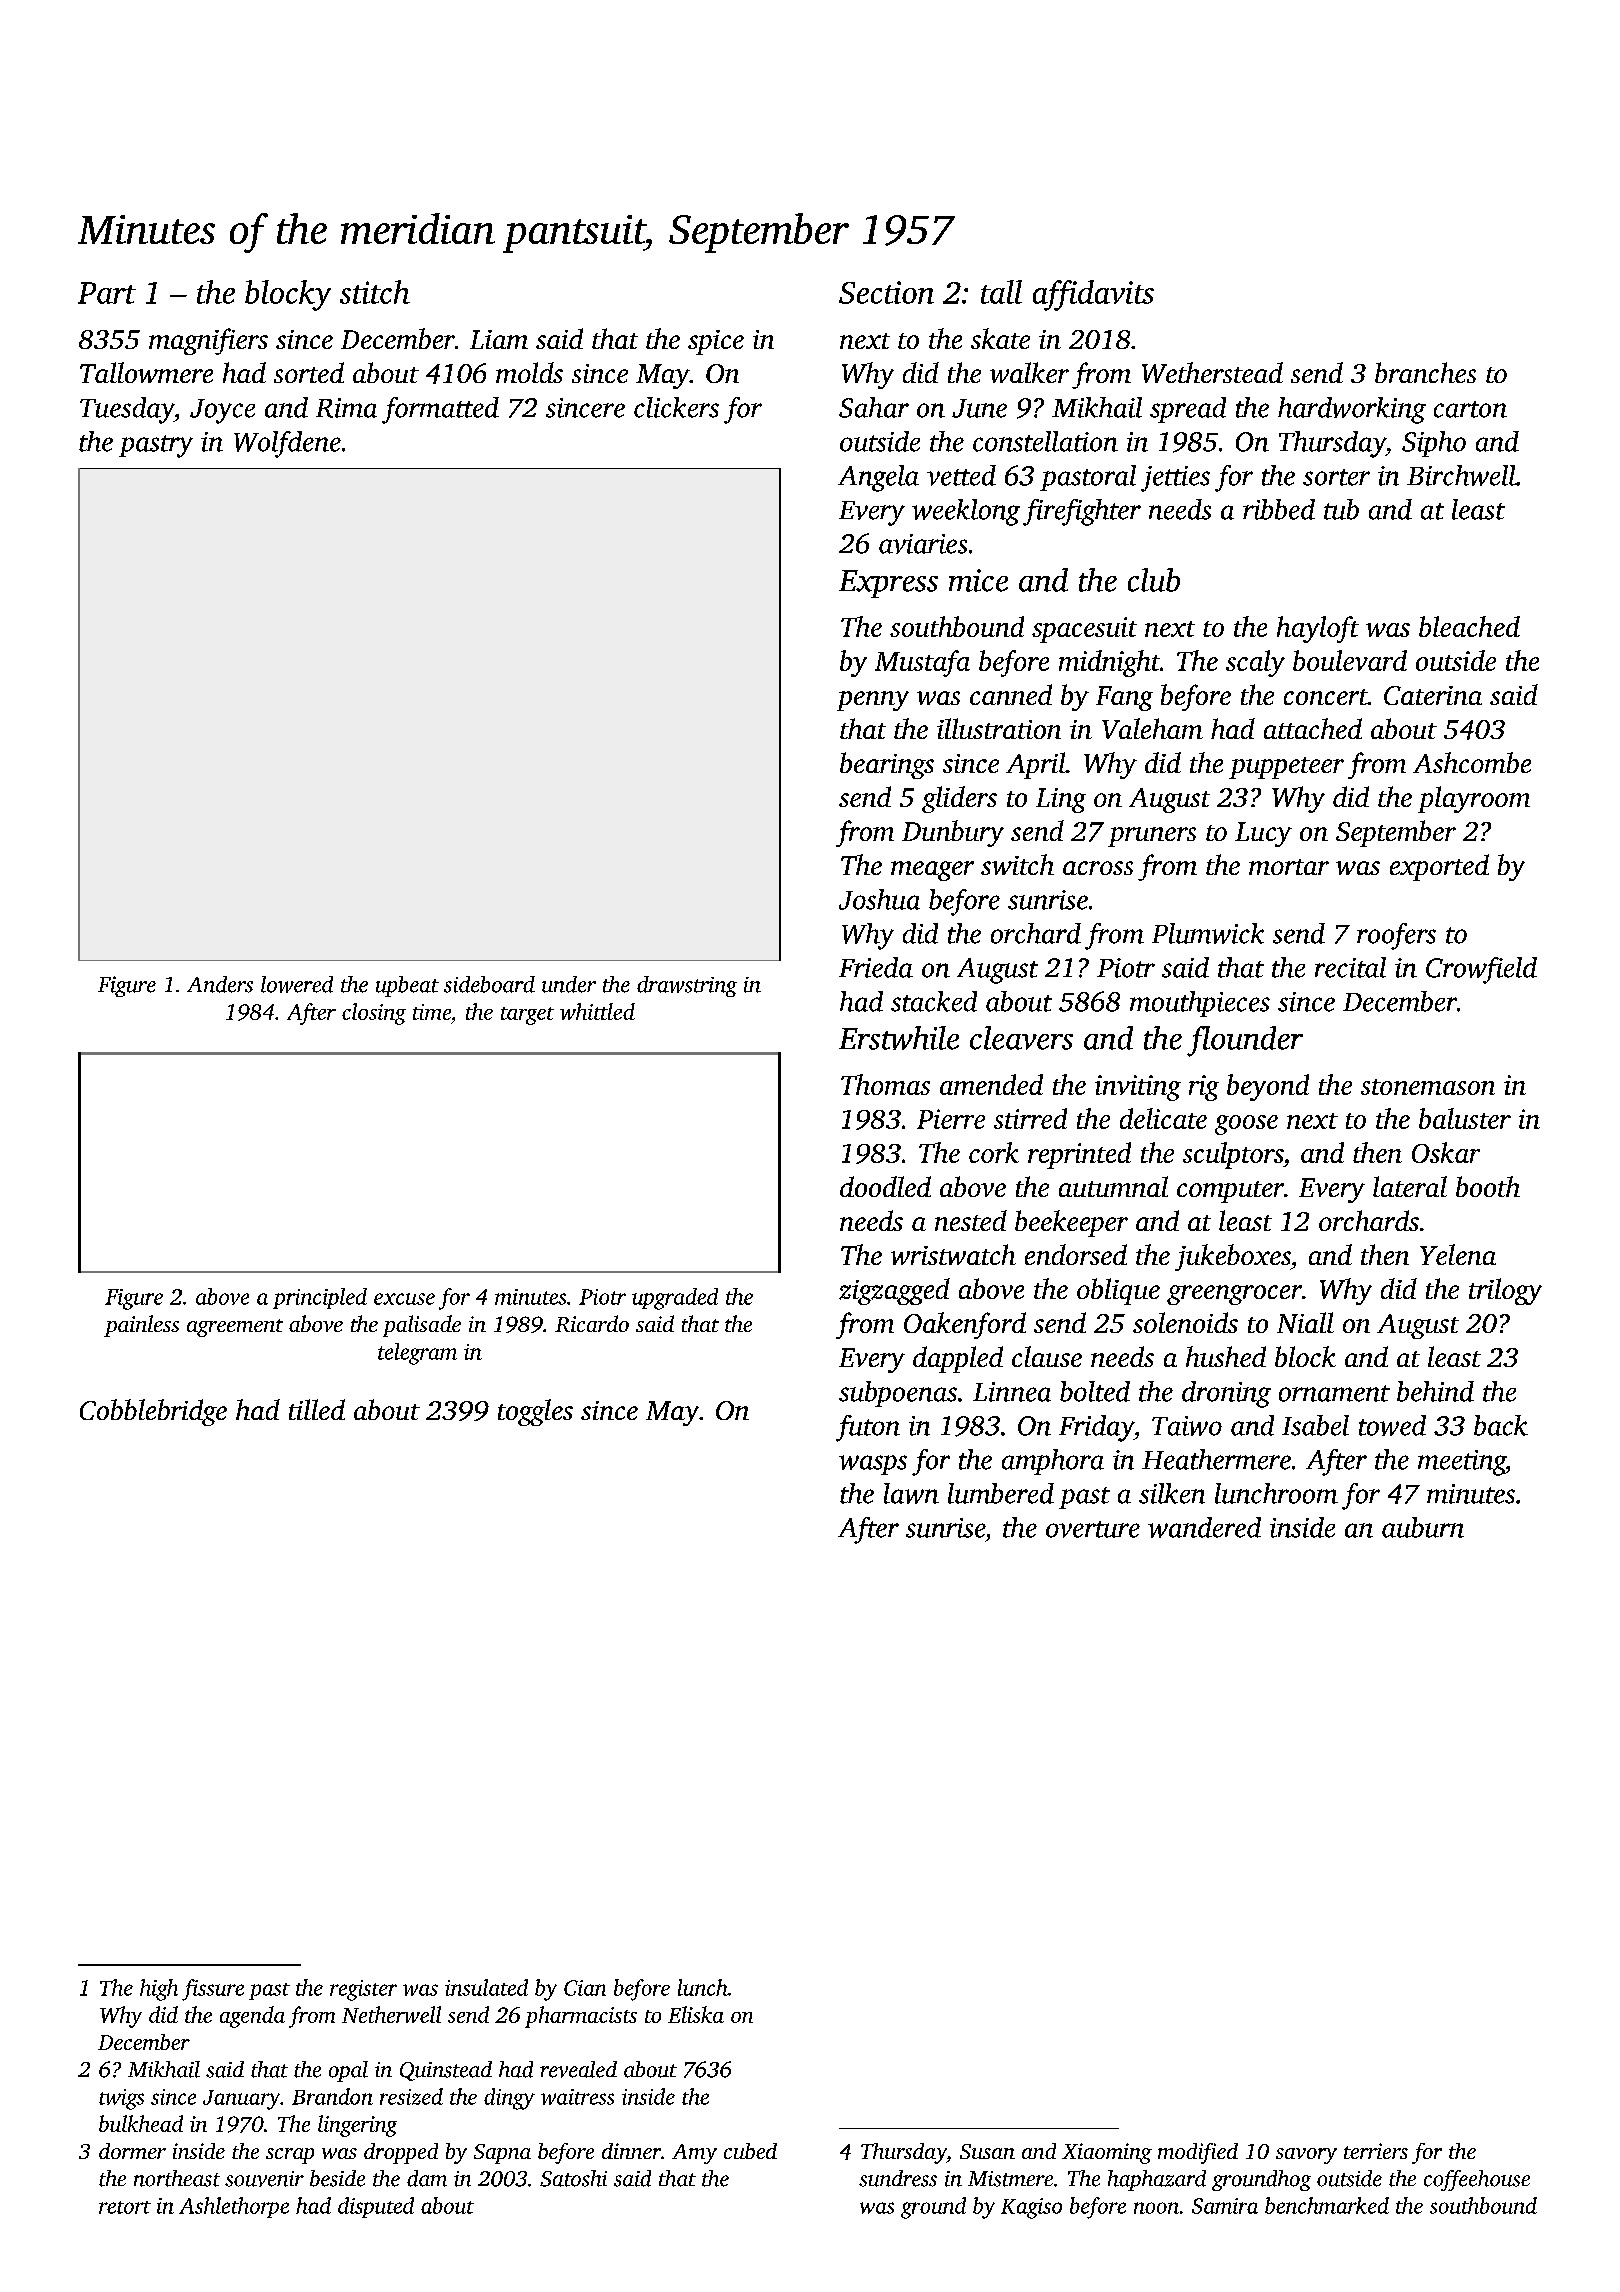 The image size is (1620, 2292). What do you see at coordinates (592, 1323) in the document?
I see `Ricardo` at bounding box center [592, 1323].
